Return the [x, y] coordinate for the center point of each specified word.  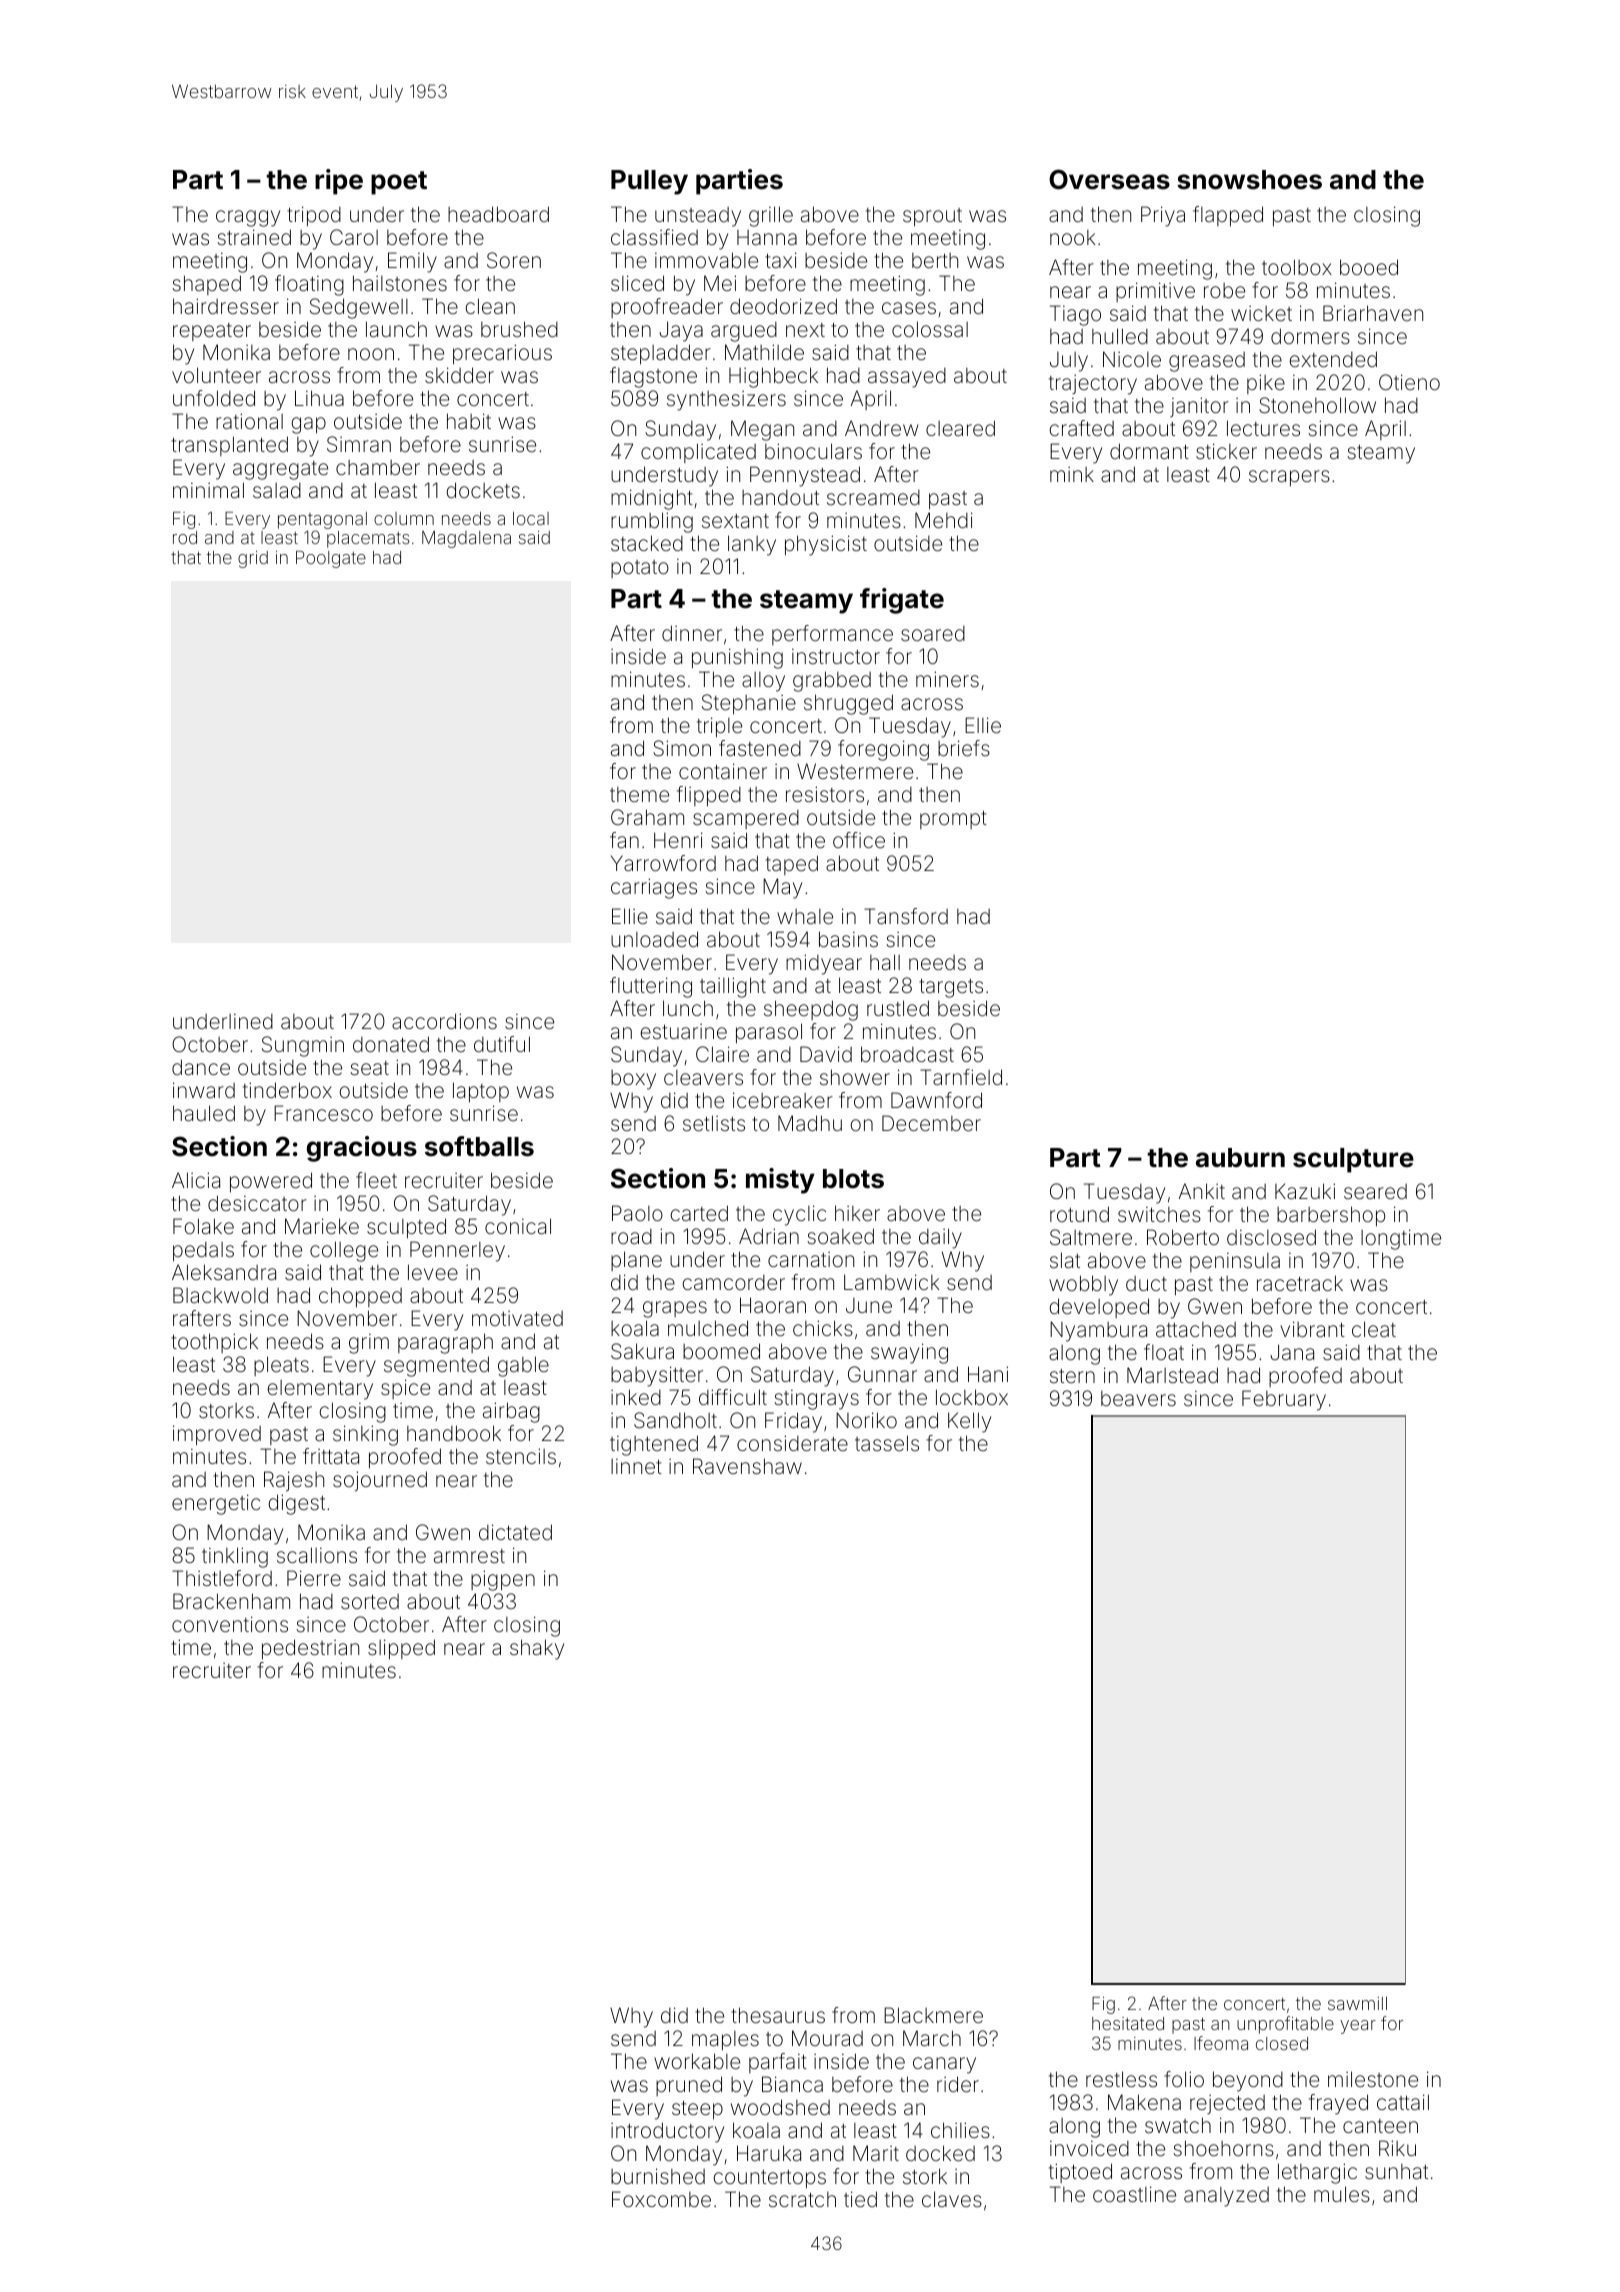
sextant [735, 521]
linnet [636, 1466]
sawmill [1357, 2003]
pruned [689, 2086]
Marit [876, 2153]
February [1284, 1400]
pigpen [503, 1580]
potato [640, 569]
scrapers [1289, 478]
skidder [459, 375]
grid [253, 559]
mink [1072, 474]
